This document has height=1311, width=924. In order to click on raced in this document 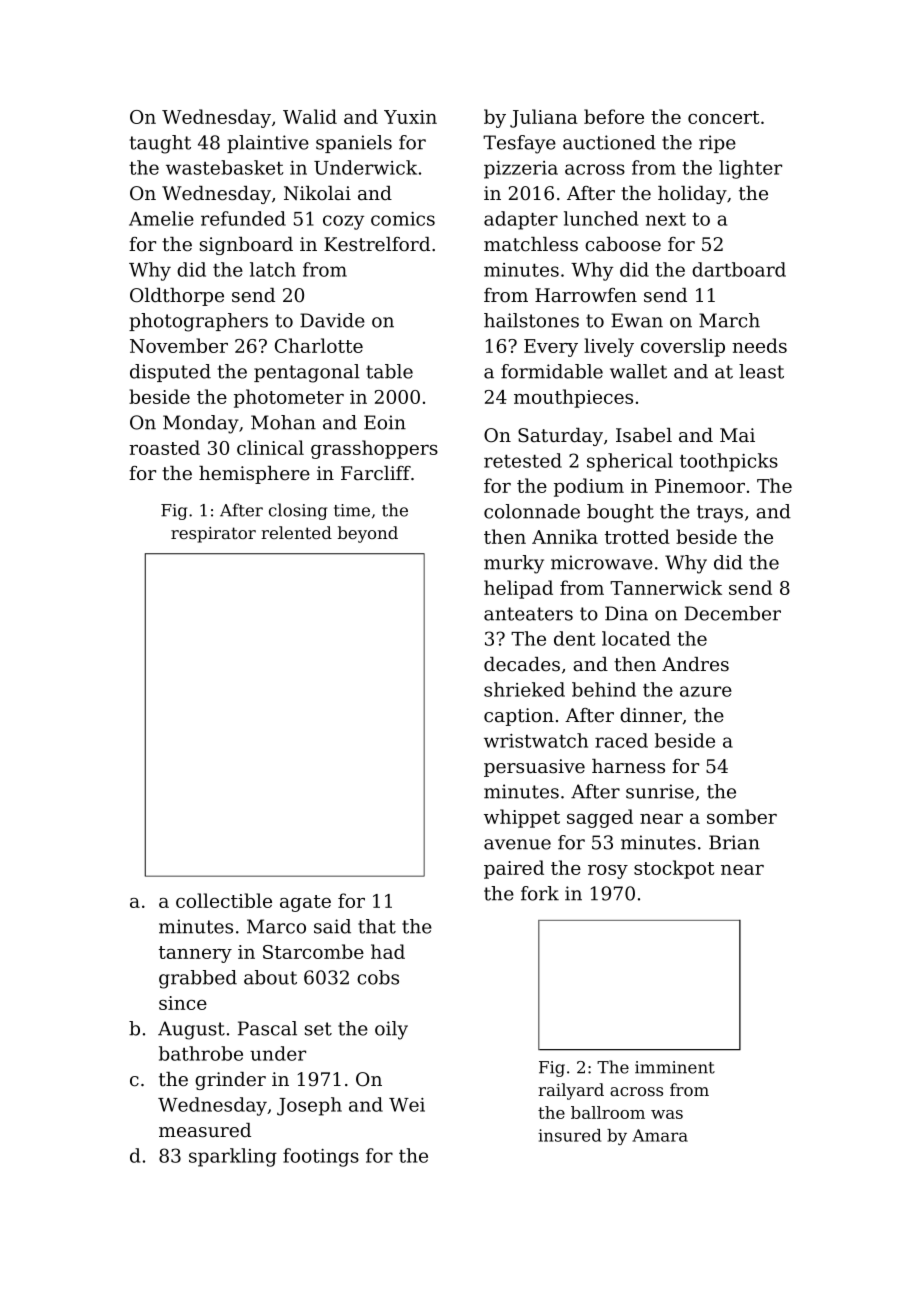, I will do `click(621, 740)`.
